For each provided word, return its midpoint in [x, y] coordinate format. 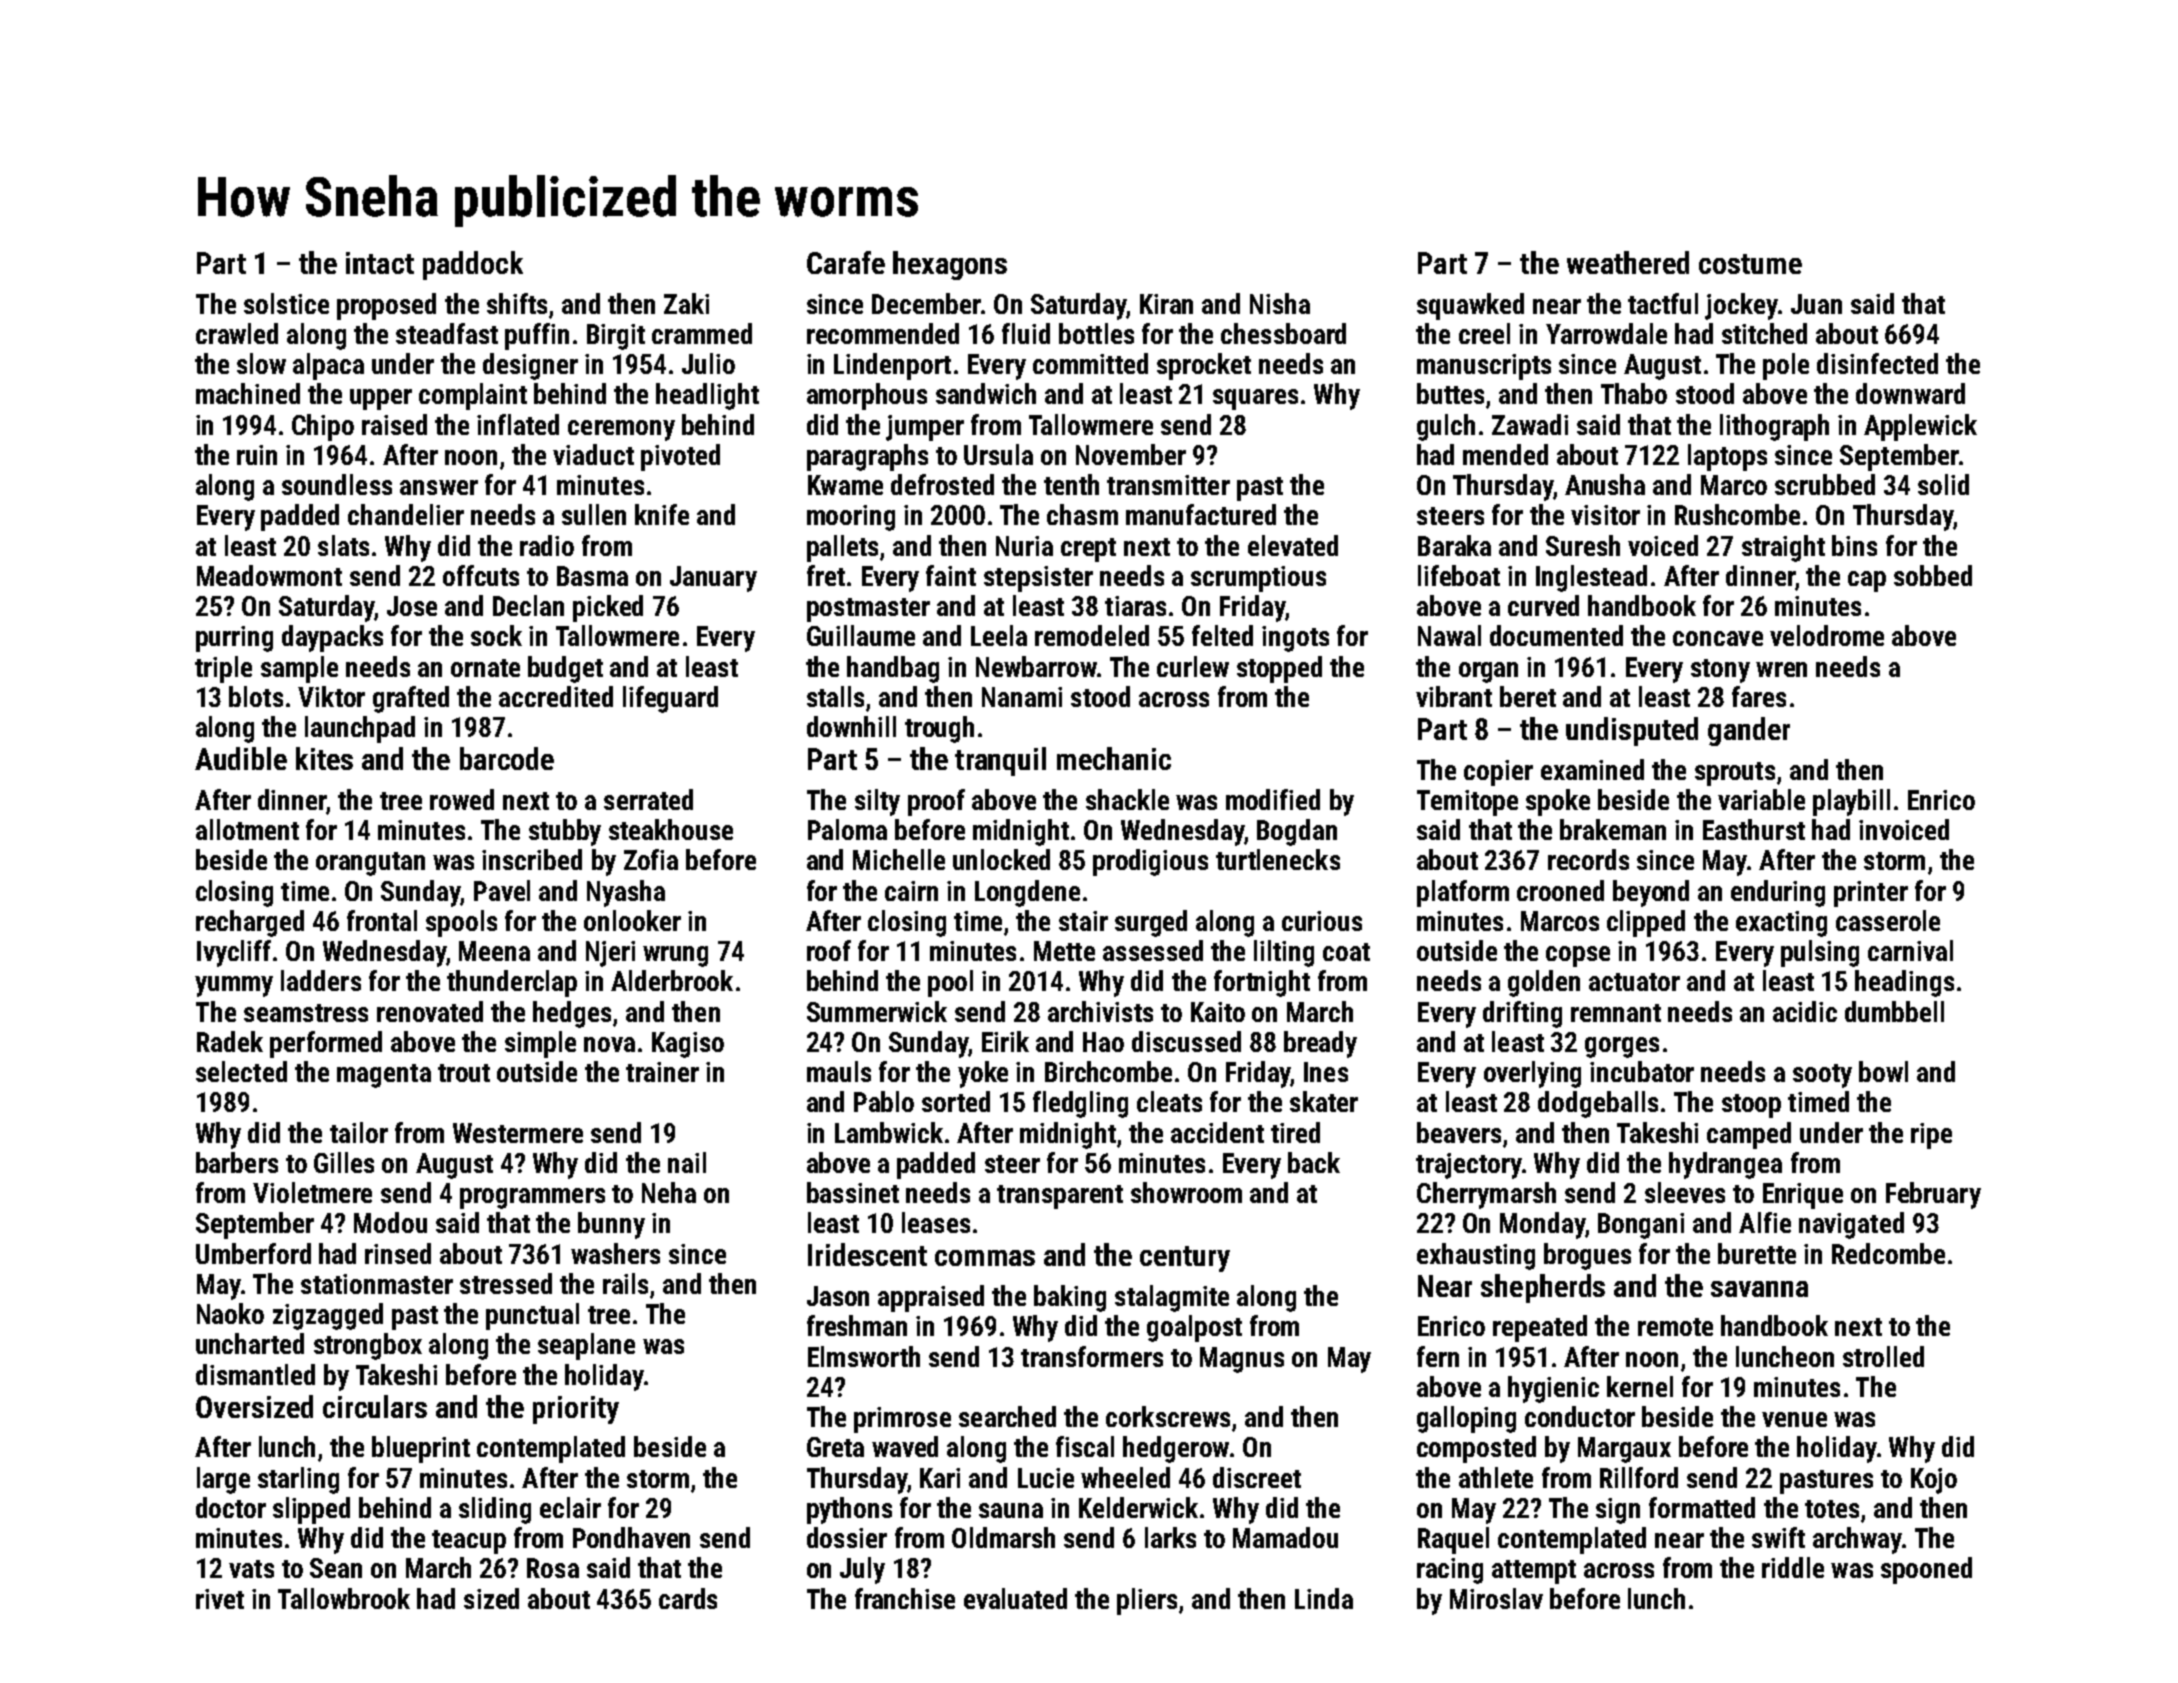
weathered [1628, 262]
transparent [1060, 1197]
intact [380, 263]
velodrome [1827, 635]
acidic [1805, 1011]
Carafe [846, 262]
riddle [1793, 1567]
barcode [507, 758]
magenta [384, 1076]
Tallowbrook [344, 1598]
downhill [851, 726]
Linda [1324, 1598]
